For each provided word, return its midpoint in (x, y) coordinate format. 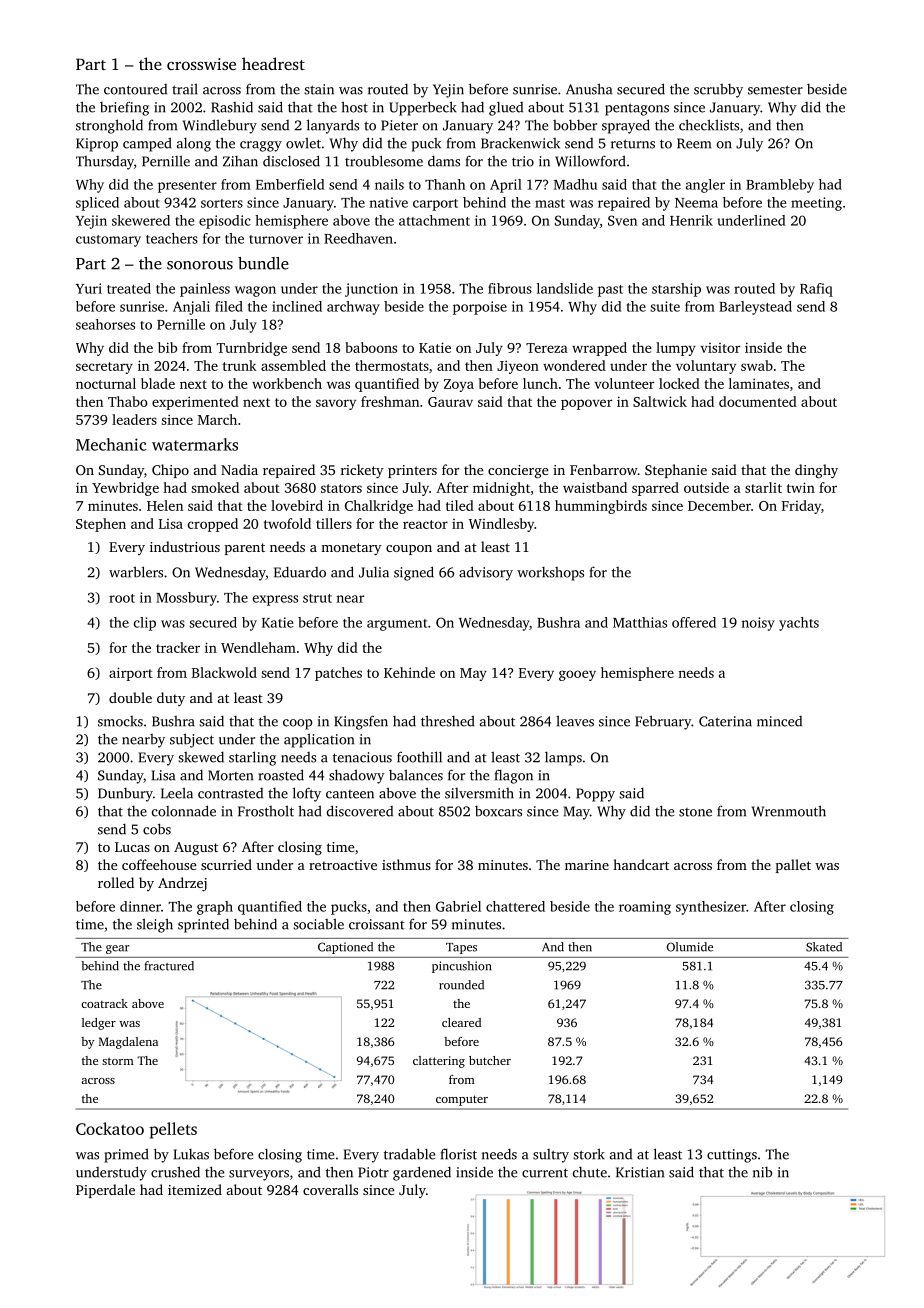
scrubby (718, 91)
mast (550, 203)
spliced (97, 204)
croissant (377, 924)
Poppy (595, 795)
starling (252, 758)
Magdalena (128, 1043)
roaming (645, 908)
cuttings (732, 1156)
